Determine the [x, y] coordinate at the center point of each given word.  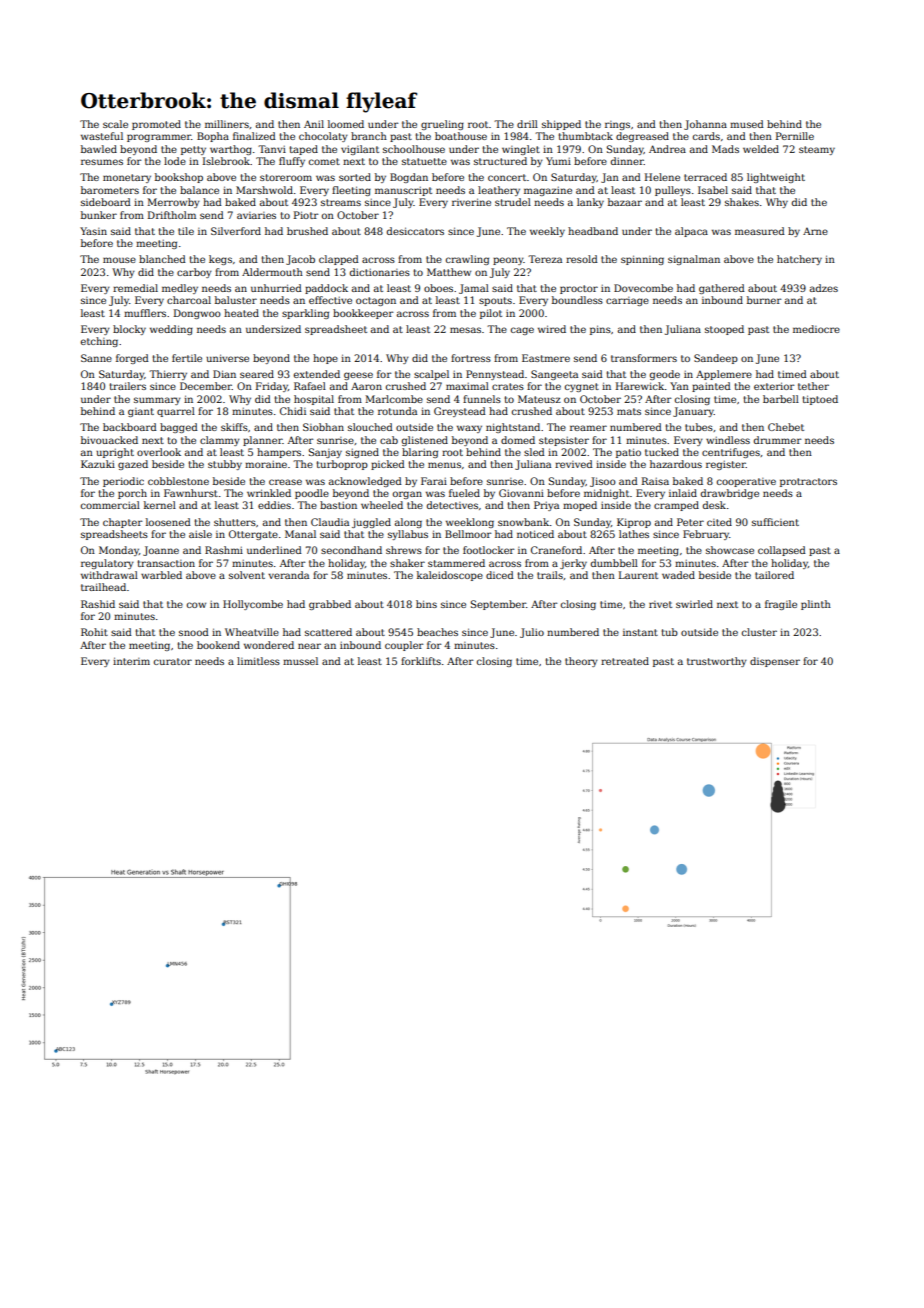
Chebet [786, 427]
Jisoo [603, 482]
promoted [156, 125]
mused [747, 124]
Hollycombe [253, 605]
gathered [722, 289]
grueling [442, 125]
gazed [133, 465]
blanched [162, 259]
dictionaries [380, 272]
